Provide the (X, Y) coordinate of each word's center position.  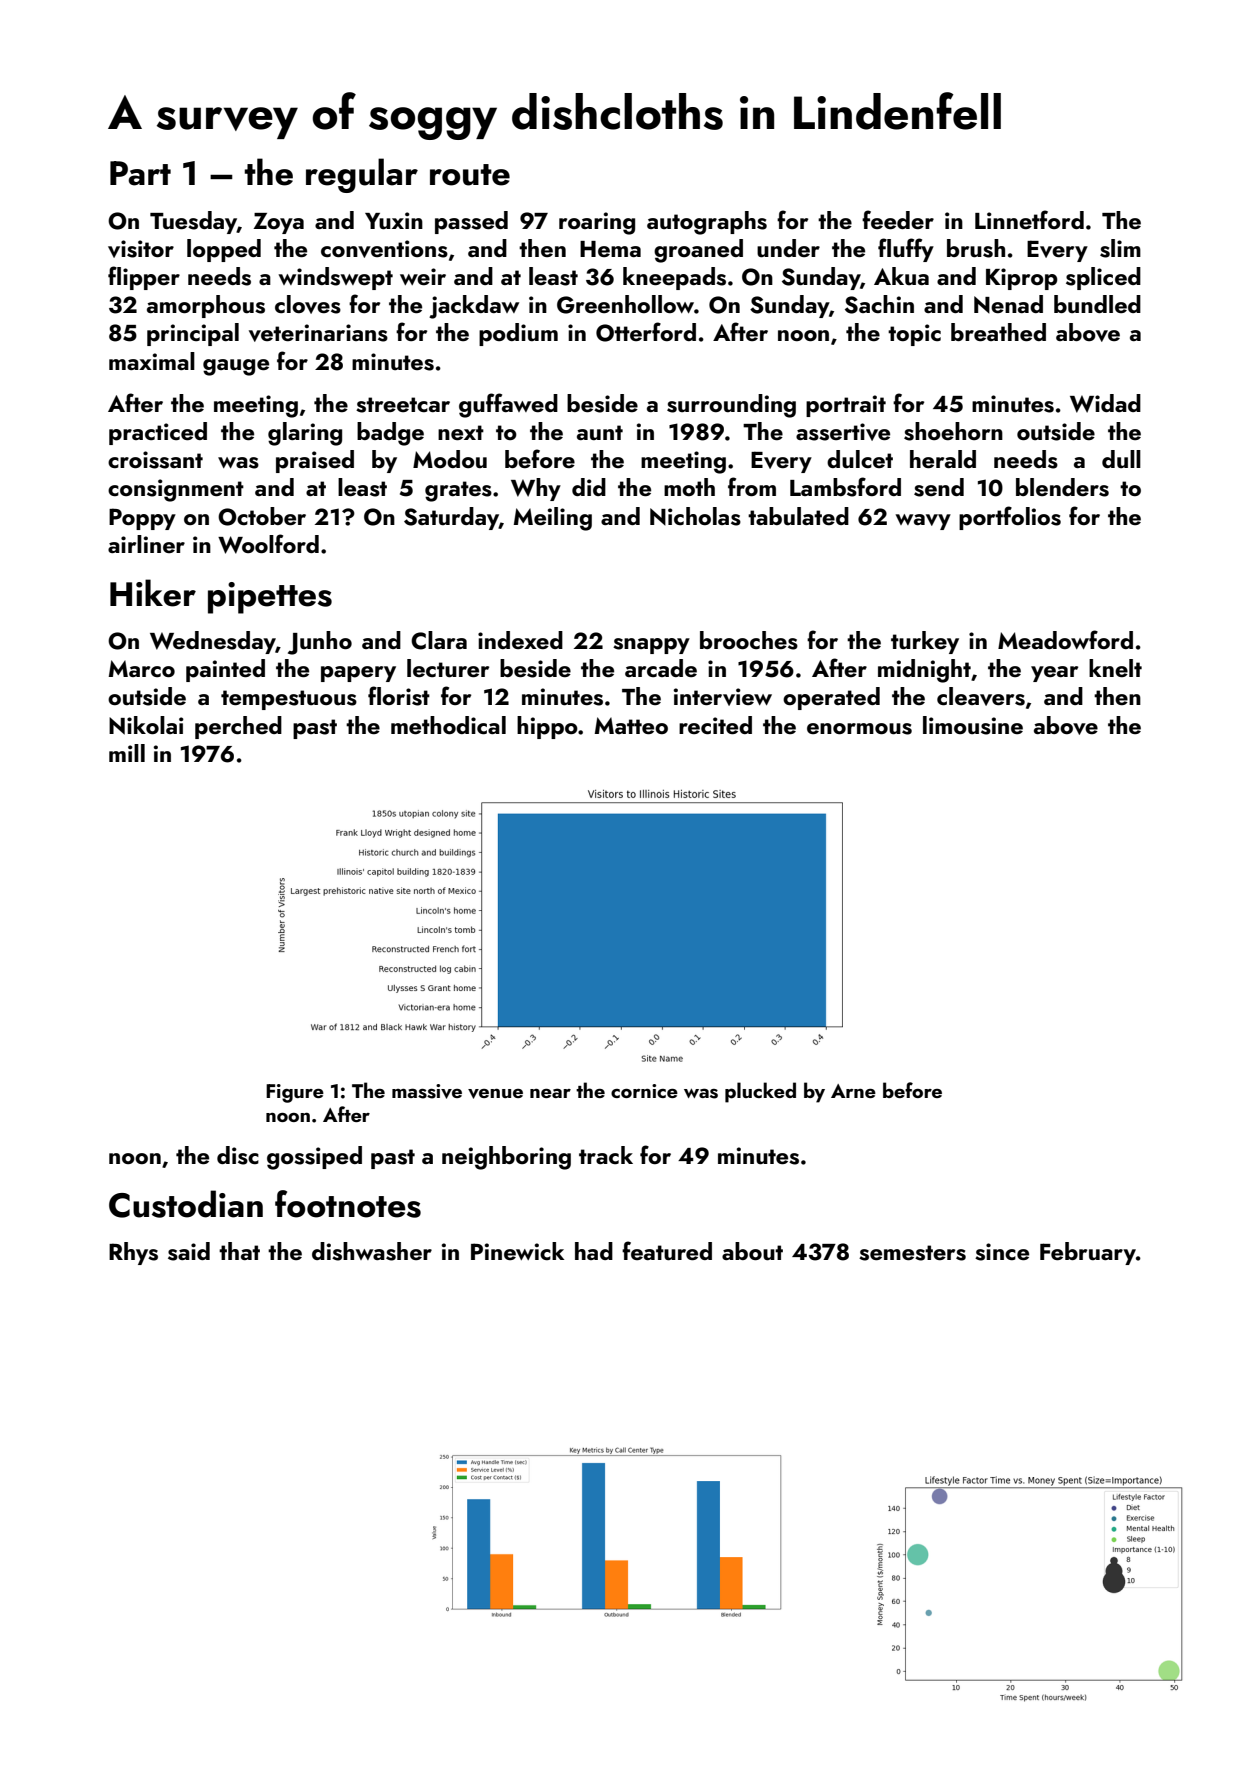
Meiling (553, 519)
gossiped (314, 1158)
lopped (224, 250)
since (1002, 1252)
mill (127, 753)
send (939, 487)
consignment (176, 490)
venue (495, 1094)
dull (1121, 459)
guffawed (508, 405)
